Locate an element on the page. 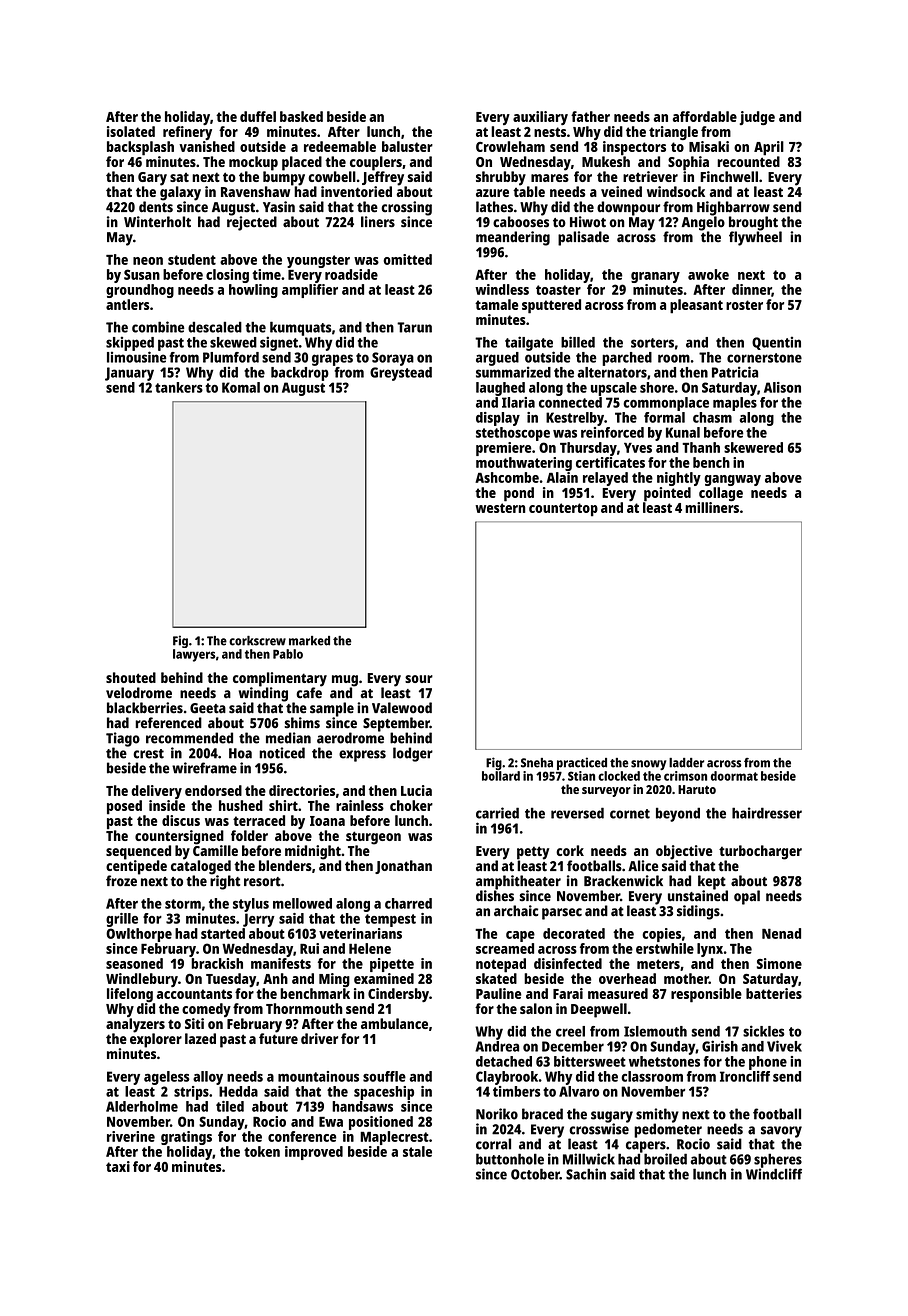 Image resolution: width=908 pixels, height=1316 pixels. duffel is located at coordinates (258, 116).
